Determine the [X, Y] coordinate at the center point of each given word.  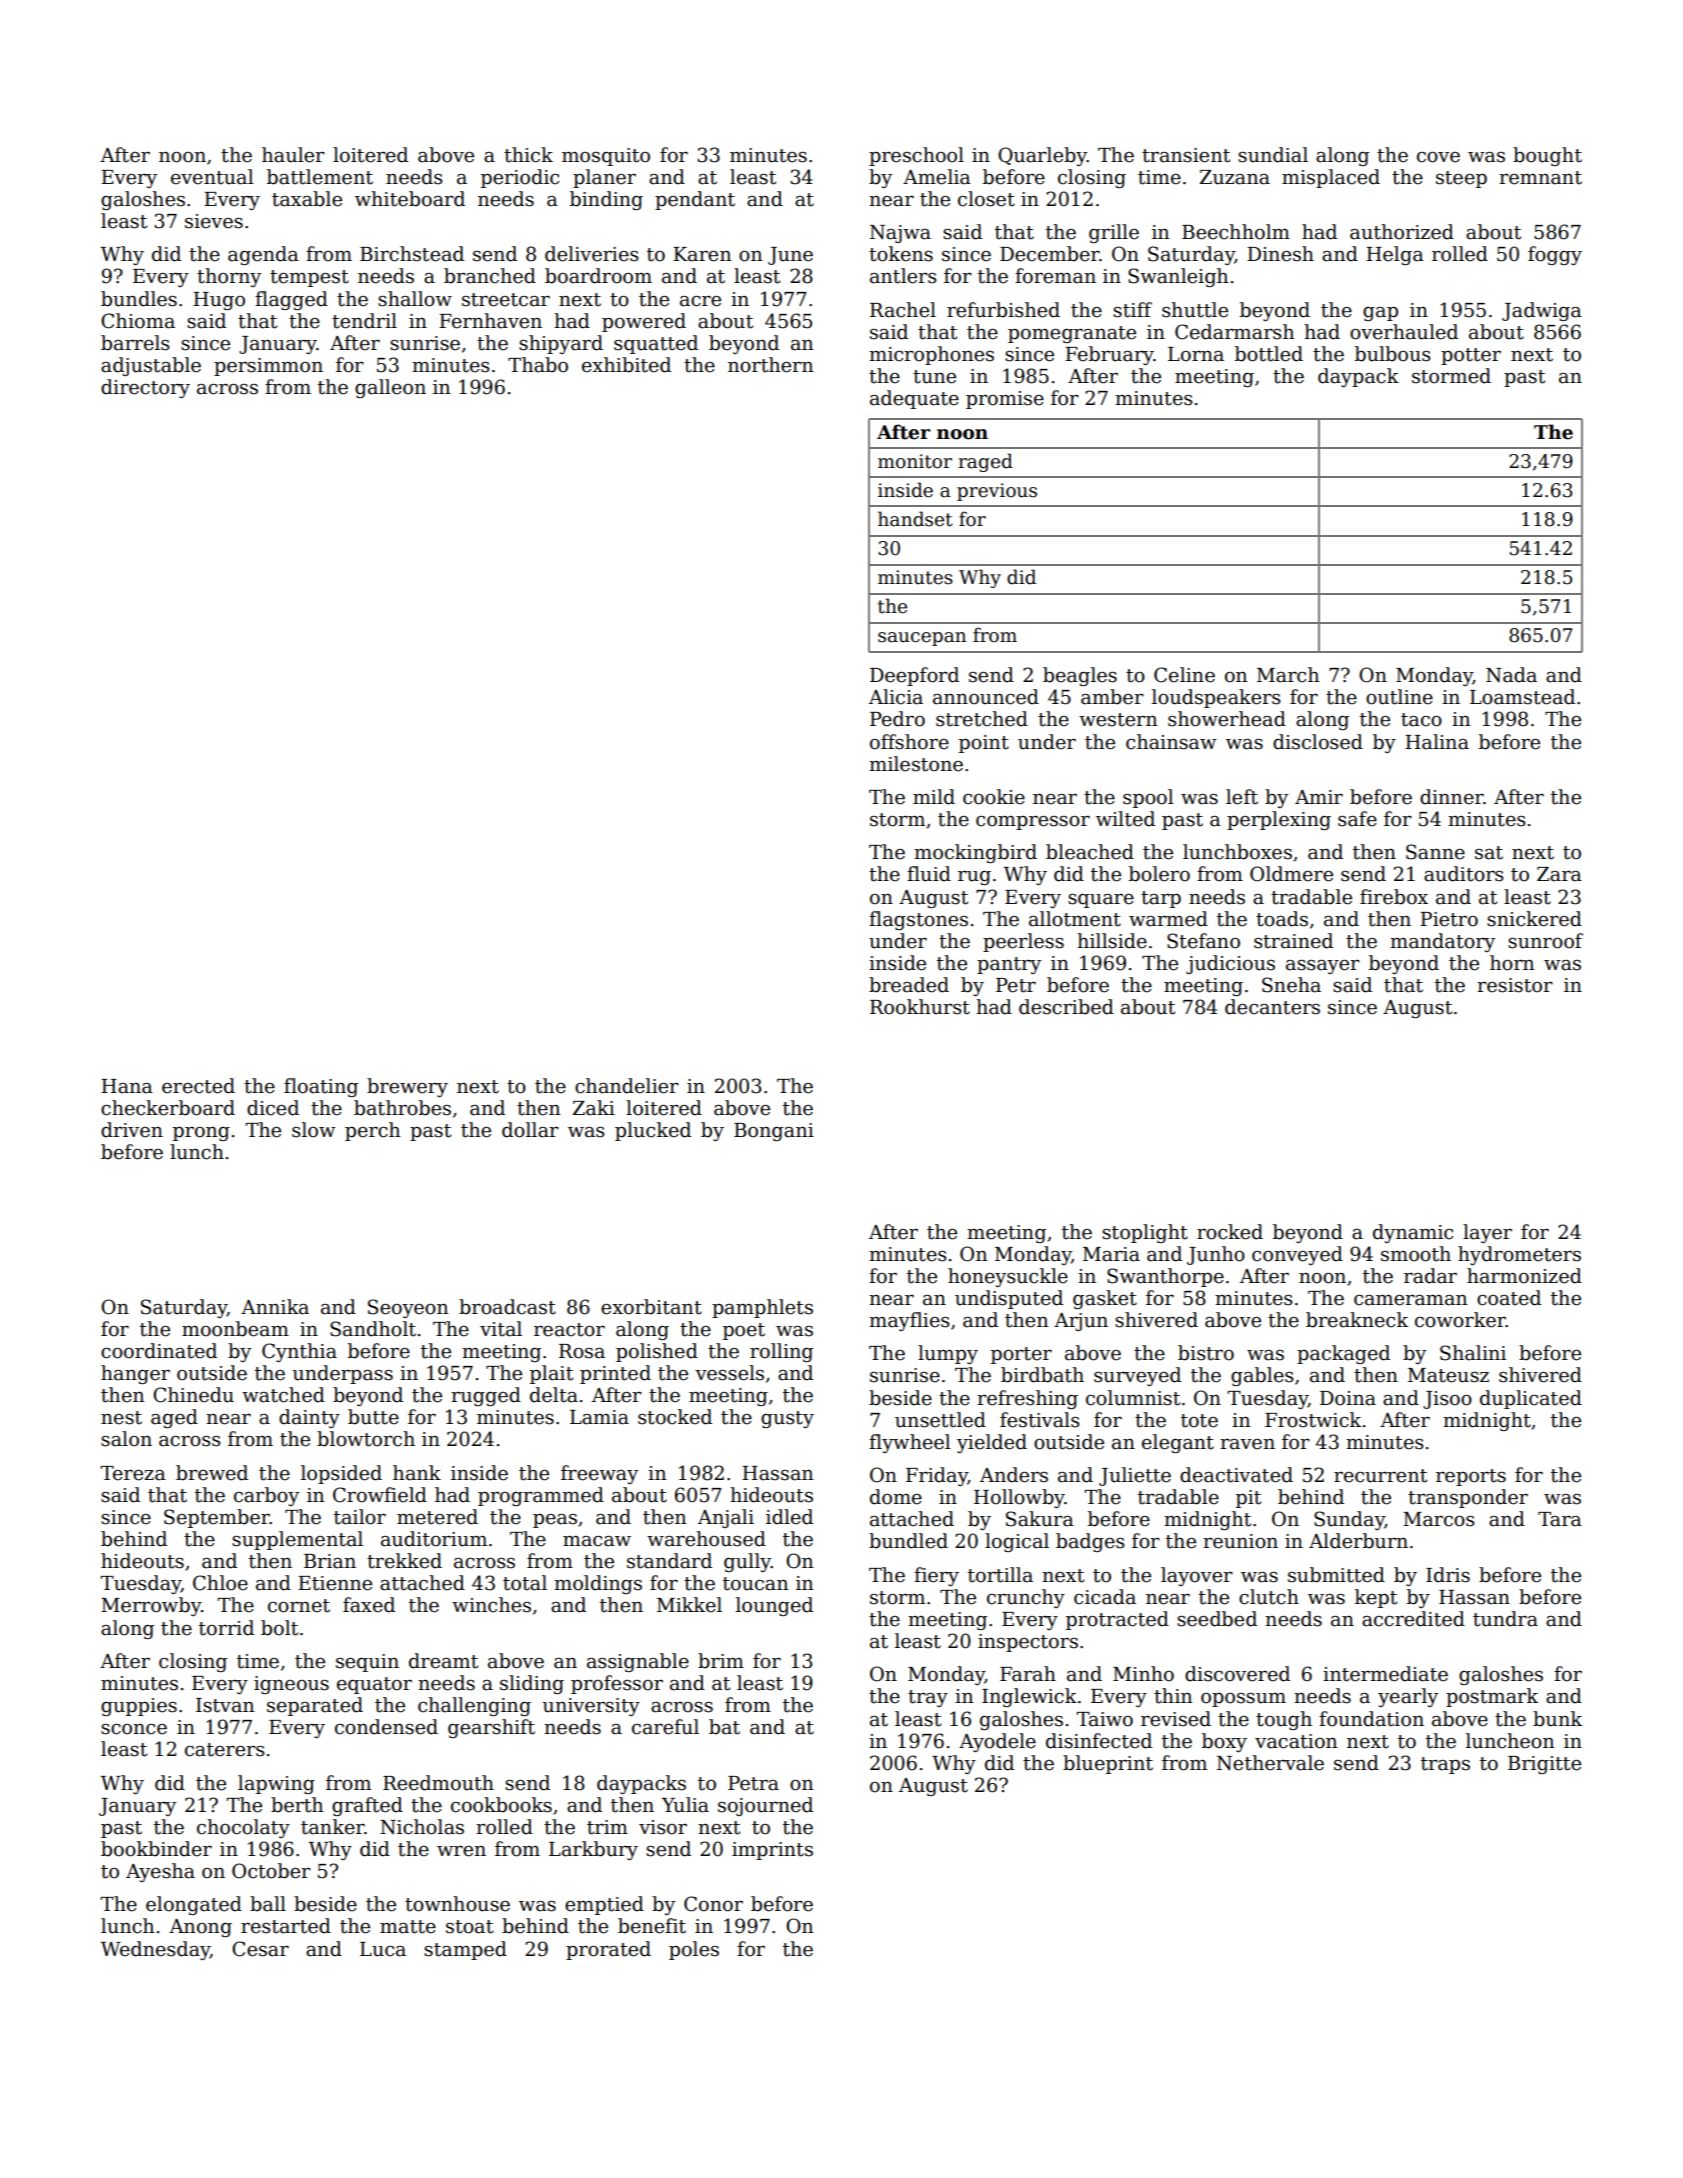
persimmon [268, 367]
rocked [1230, 1232]
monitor [915, 461]
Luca [383, 1949]
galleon [390, 388]
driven [132, 1130]
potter [1471, 356]
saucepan [922, 639]
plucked [653, 1131]
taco [1421, 720]
